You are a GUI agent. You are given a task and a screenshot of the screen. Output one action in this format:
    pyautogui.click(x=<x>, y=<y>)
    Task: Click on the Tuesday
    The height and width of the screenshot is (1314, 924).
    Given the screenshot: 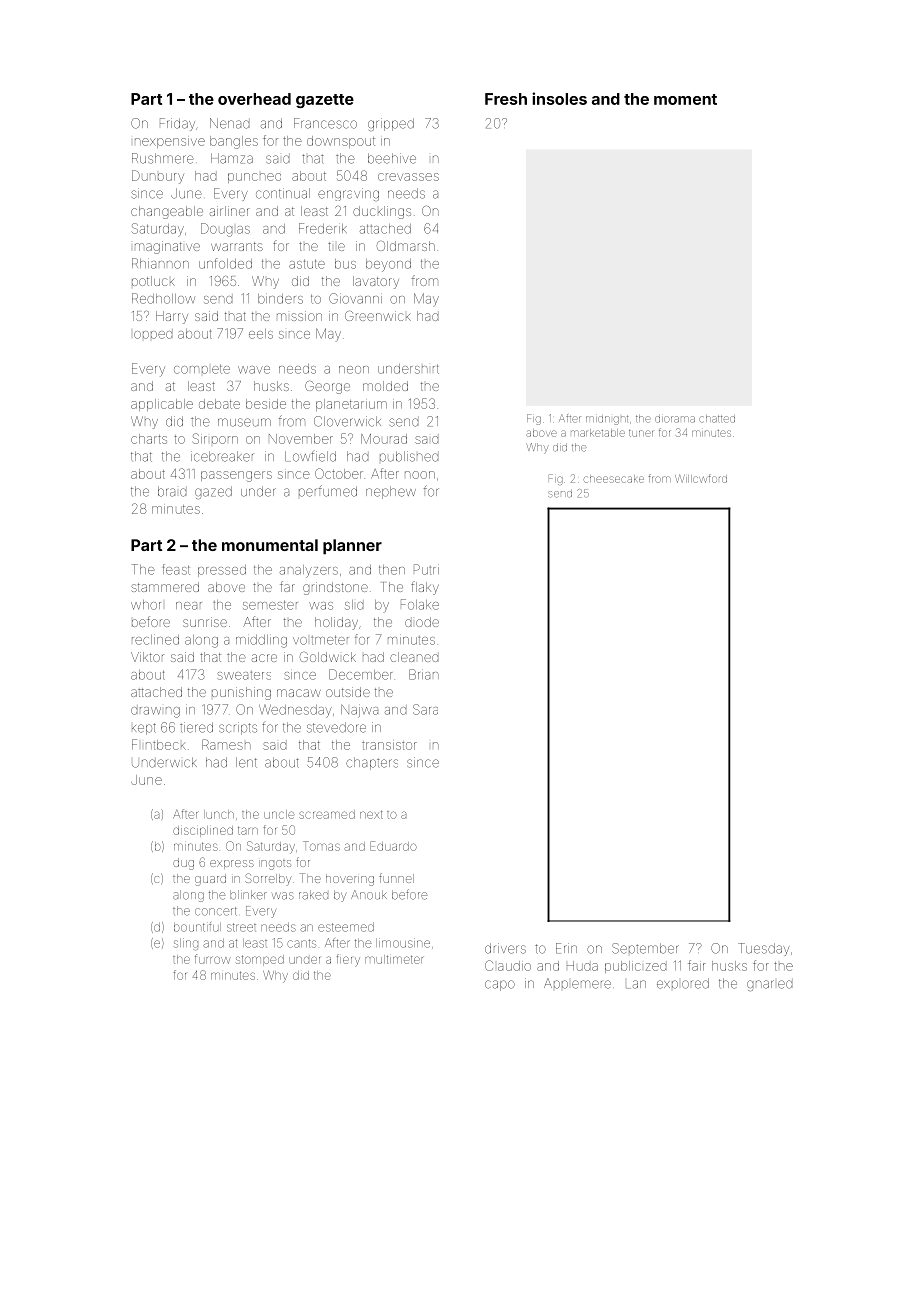 What is the action you would take?
    pyautogui.click(x=764, y=949)
